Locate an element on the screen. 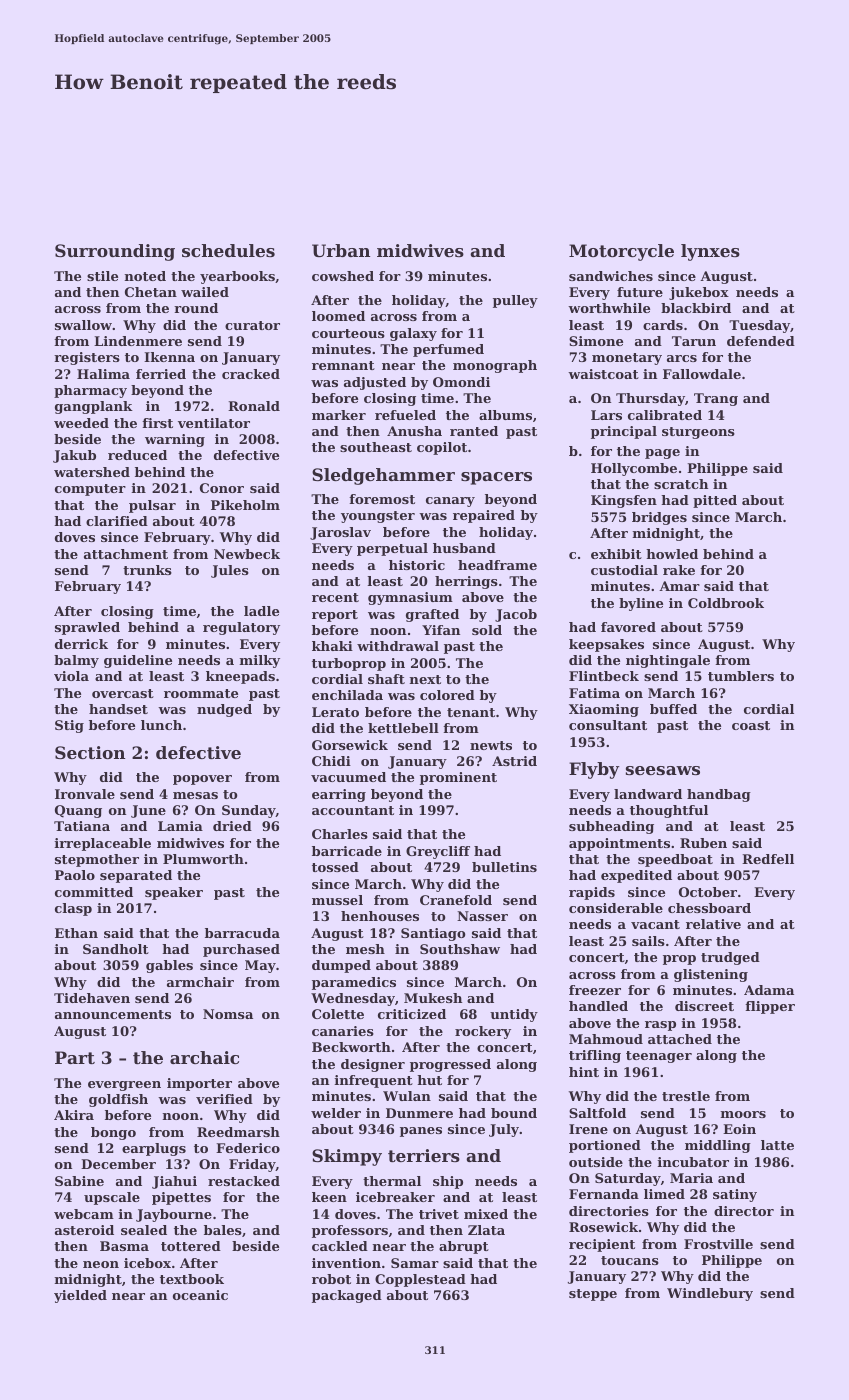 The image size is (849, 1400). cracked is located at coordinates (251, 374).
